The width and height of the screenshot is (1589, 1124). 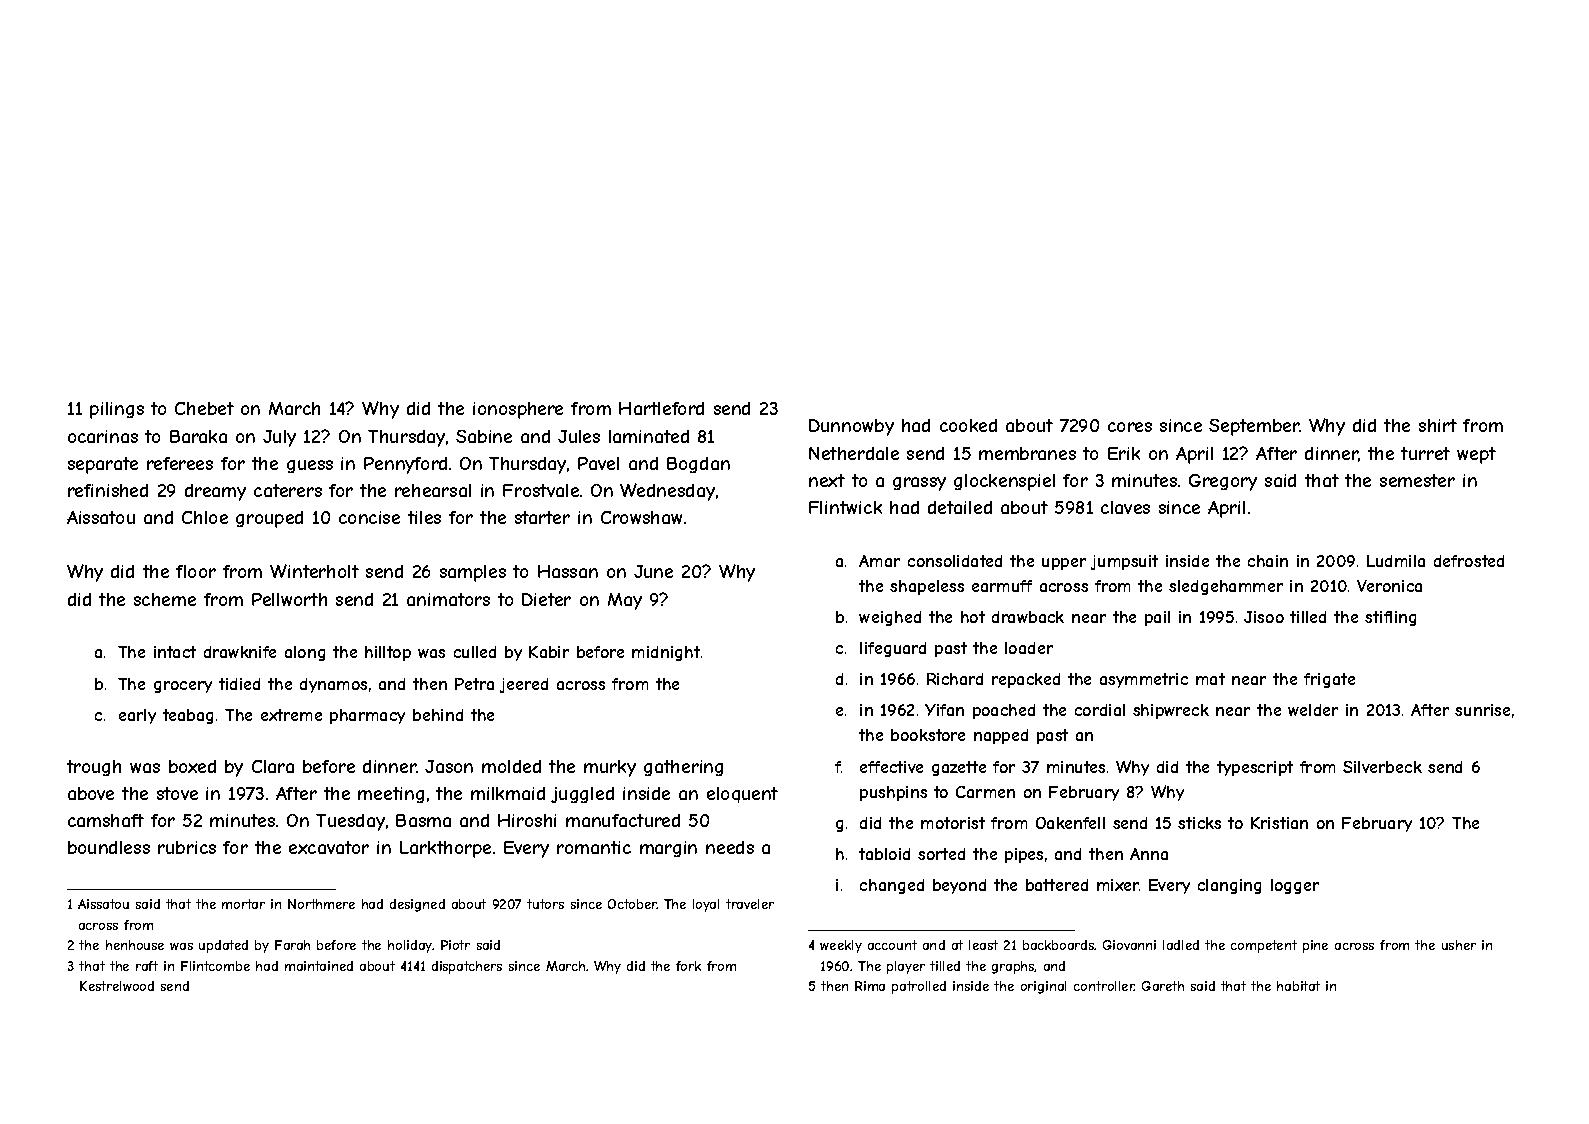 What do you see at coordinates (117, 410) in the screenshot?
I see `pilings` at bounding box center [117, 410].
